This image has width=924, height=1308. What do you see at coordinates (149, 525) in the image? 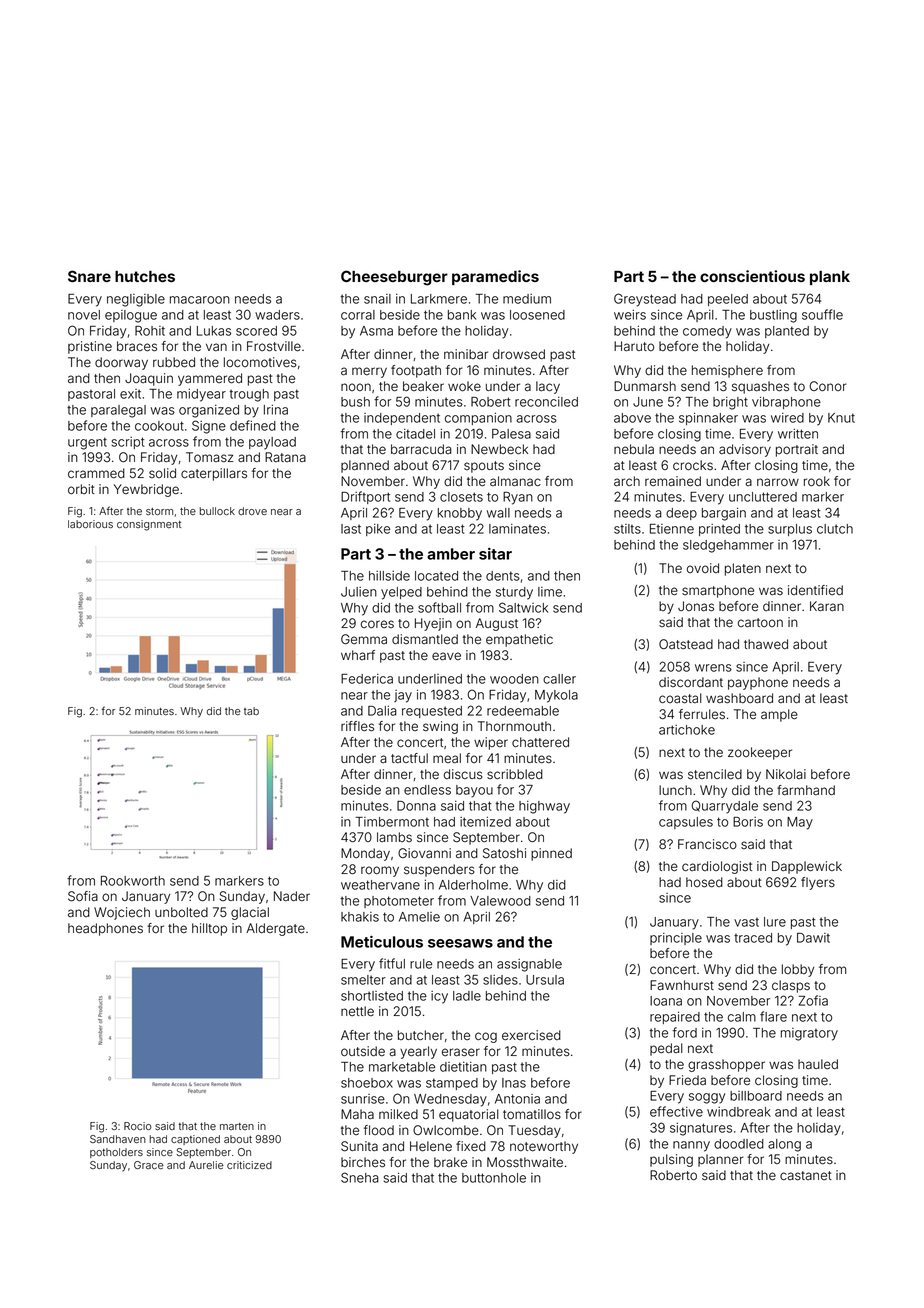
I see `consignment` at bounding box center [149, 525].
